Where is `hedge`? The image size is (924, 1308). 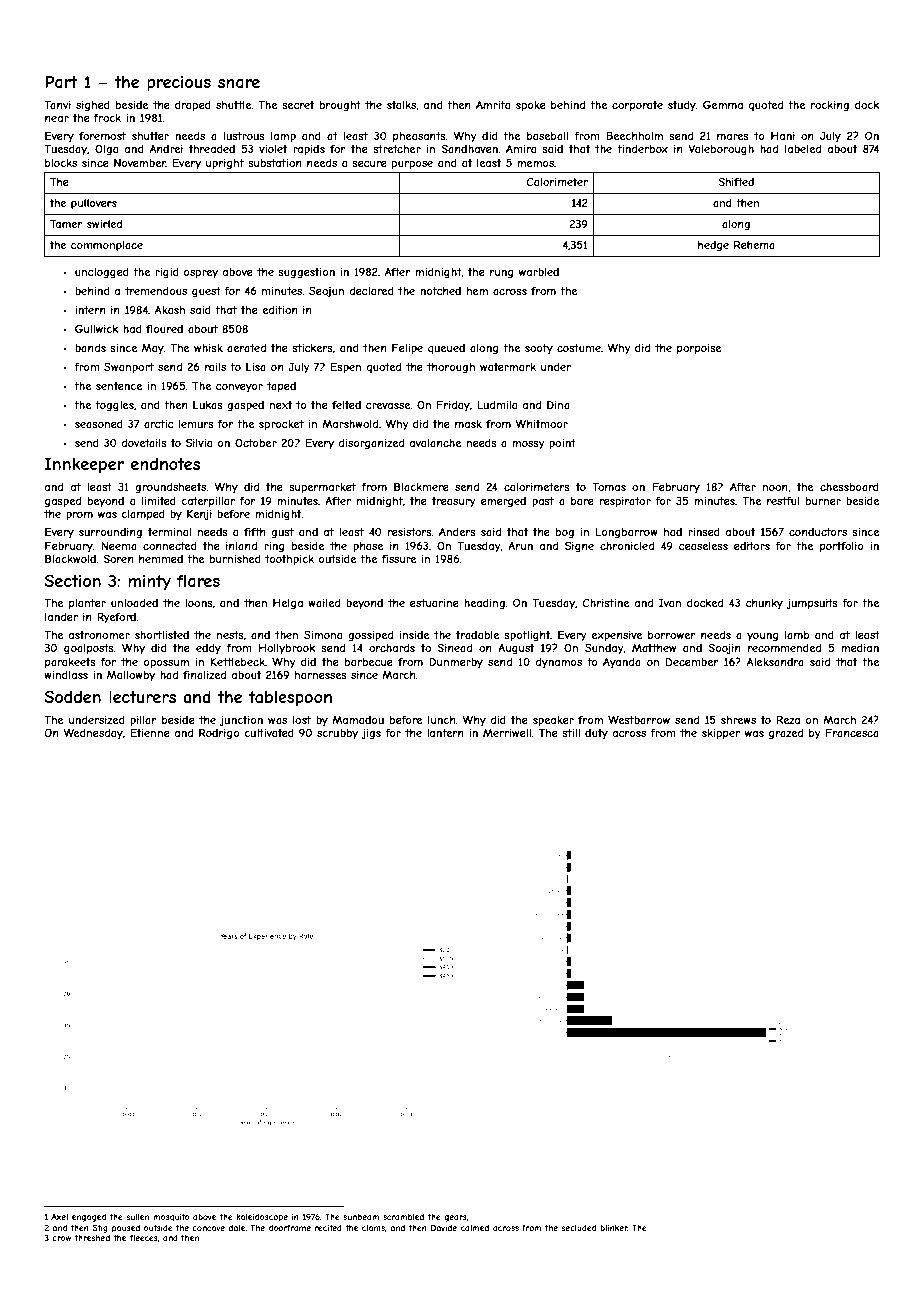
hedge is located at coordinates (713, 246).
